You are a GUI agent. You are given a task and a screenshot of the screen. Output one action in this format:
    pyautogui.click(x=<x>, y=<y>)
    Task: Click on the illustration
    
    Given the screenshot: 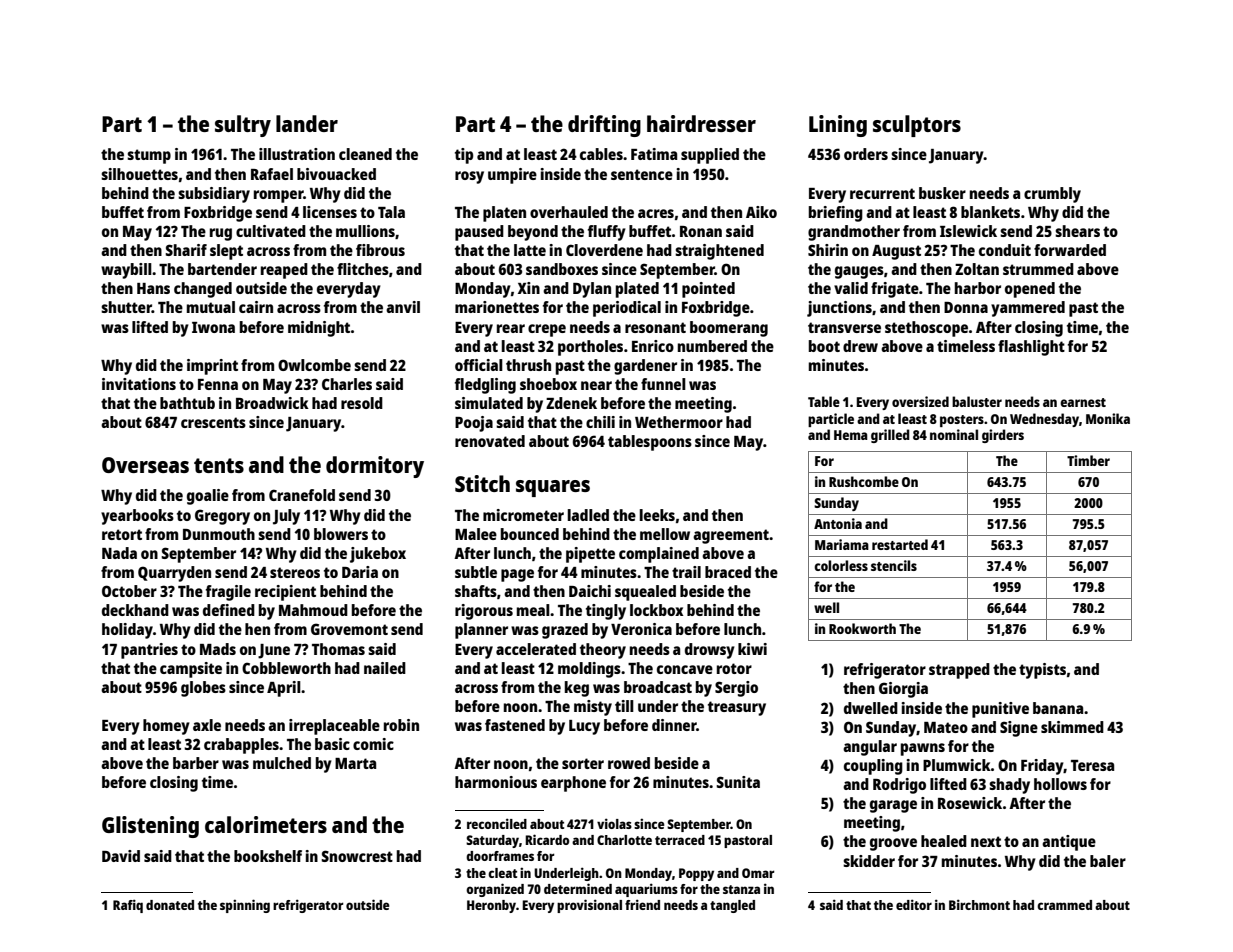 What is the action you would take?
    pyautogui.click(x=297, y=154)
